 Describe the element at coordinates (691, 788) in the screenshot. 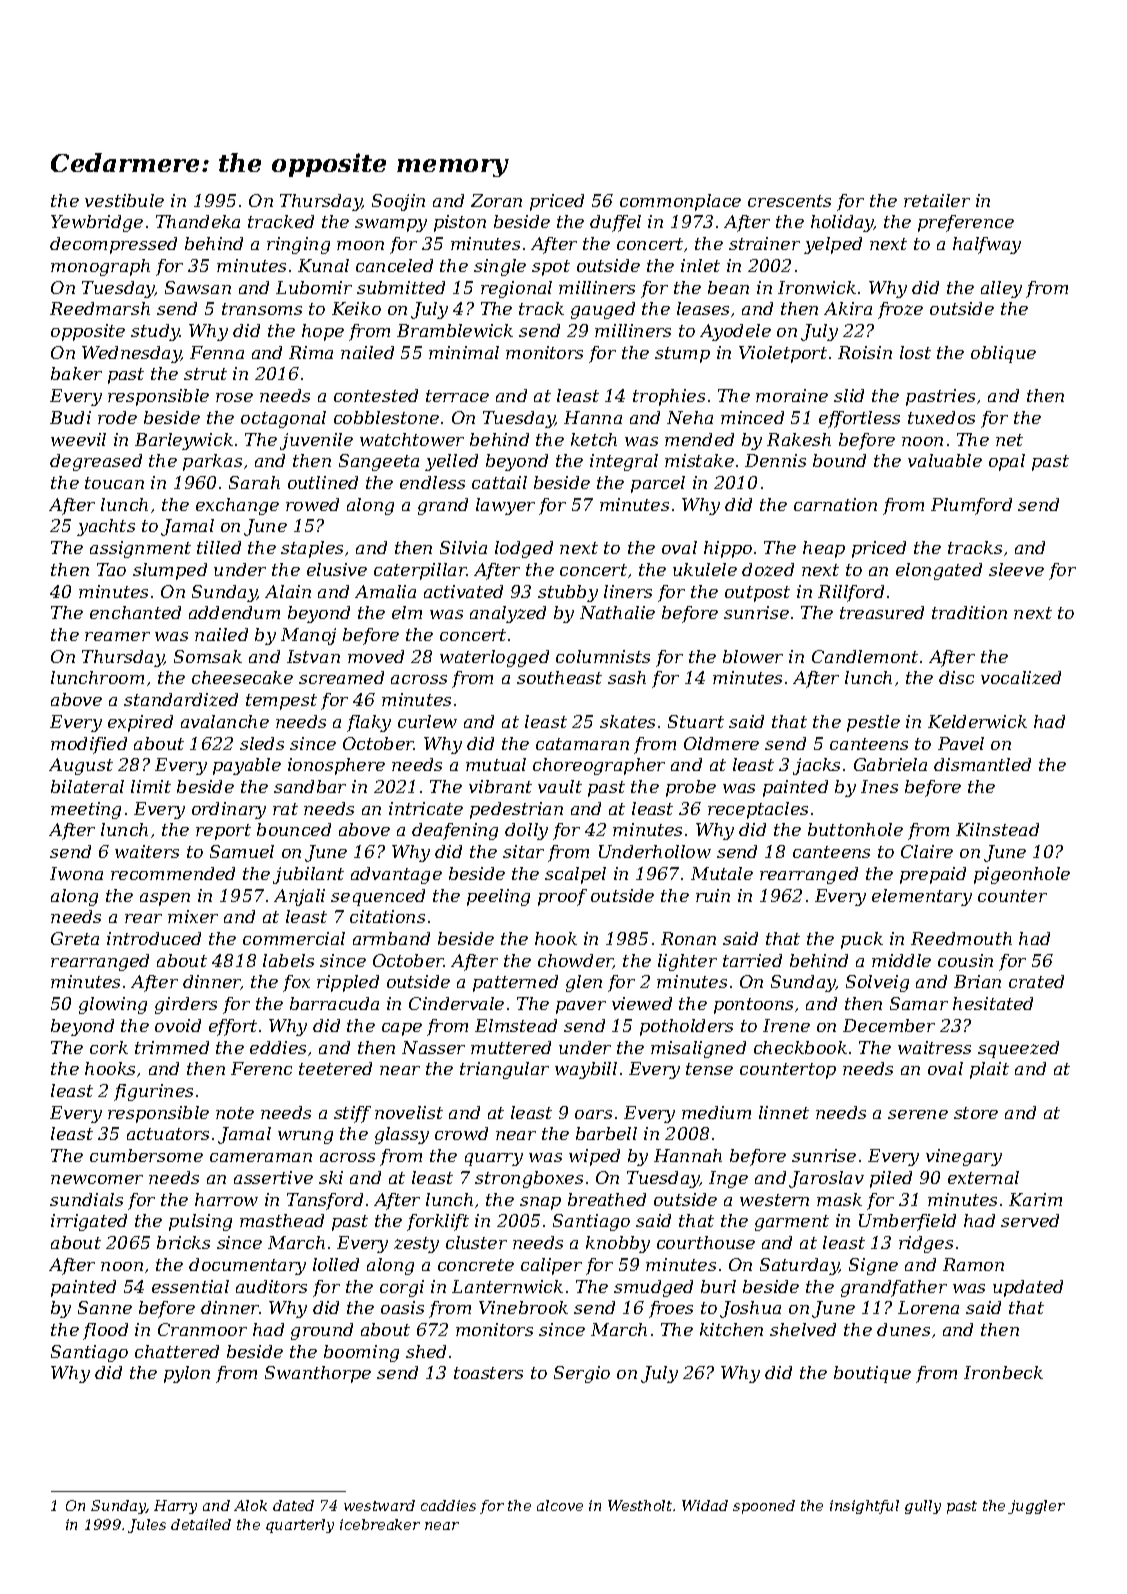

I see `probe` at that location.
